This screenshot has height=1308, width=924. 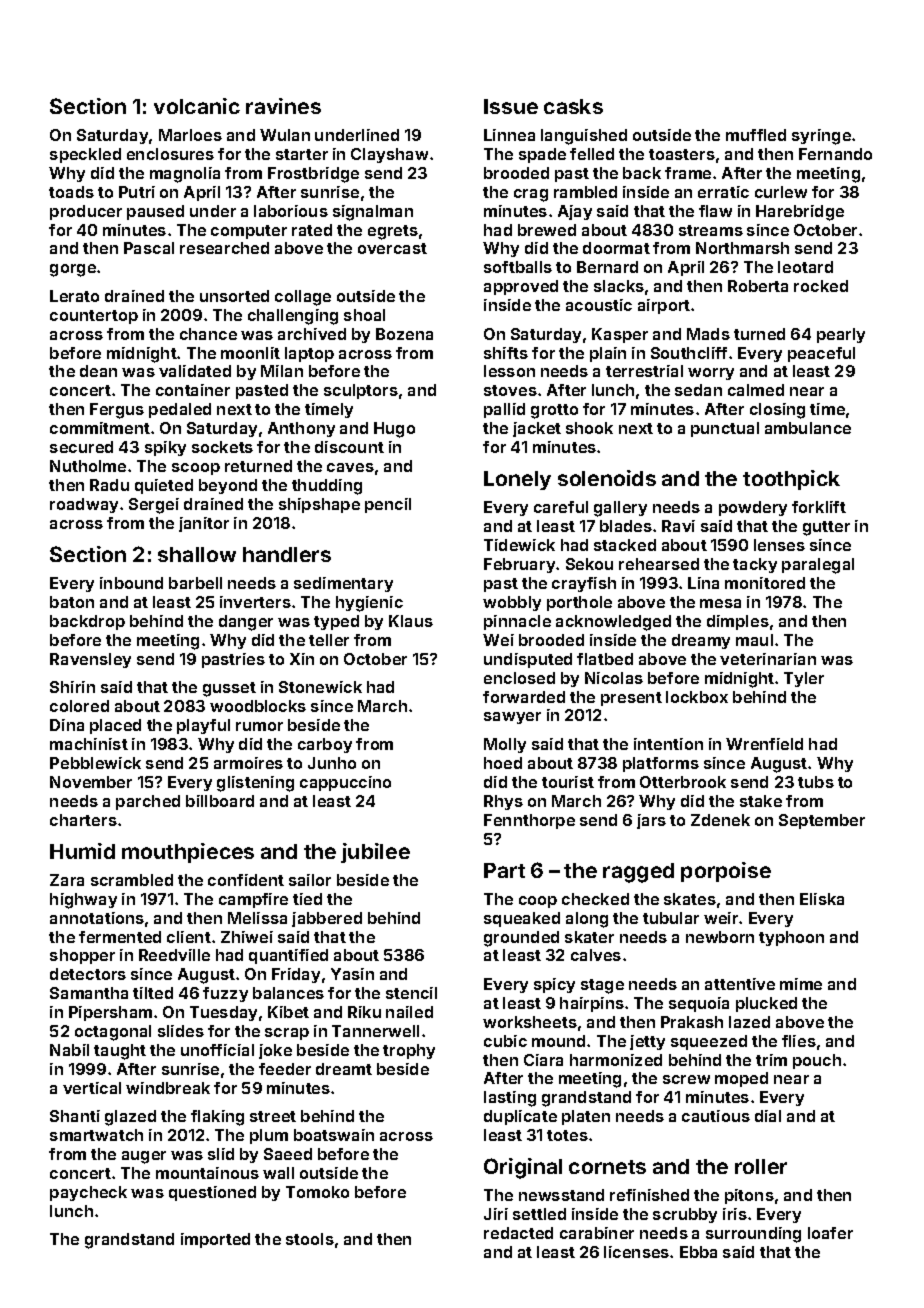 What do you see at coordinates (504, 870) in the screenshot?
I see `Part` at bounding box center [504, 870].
